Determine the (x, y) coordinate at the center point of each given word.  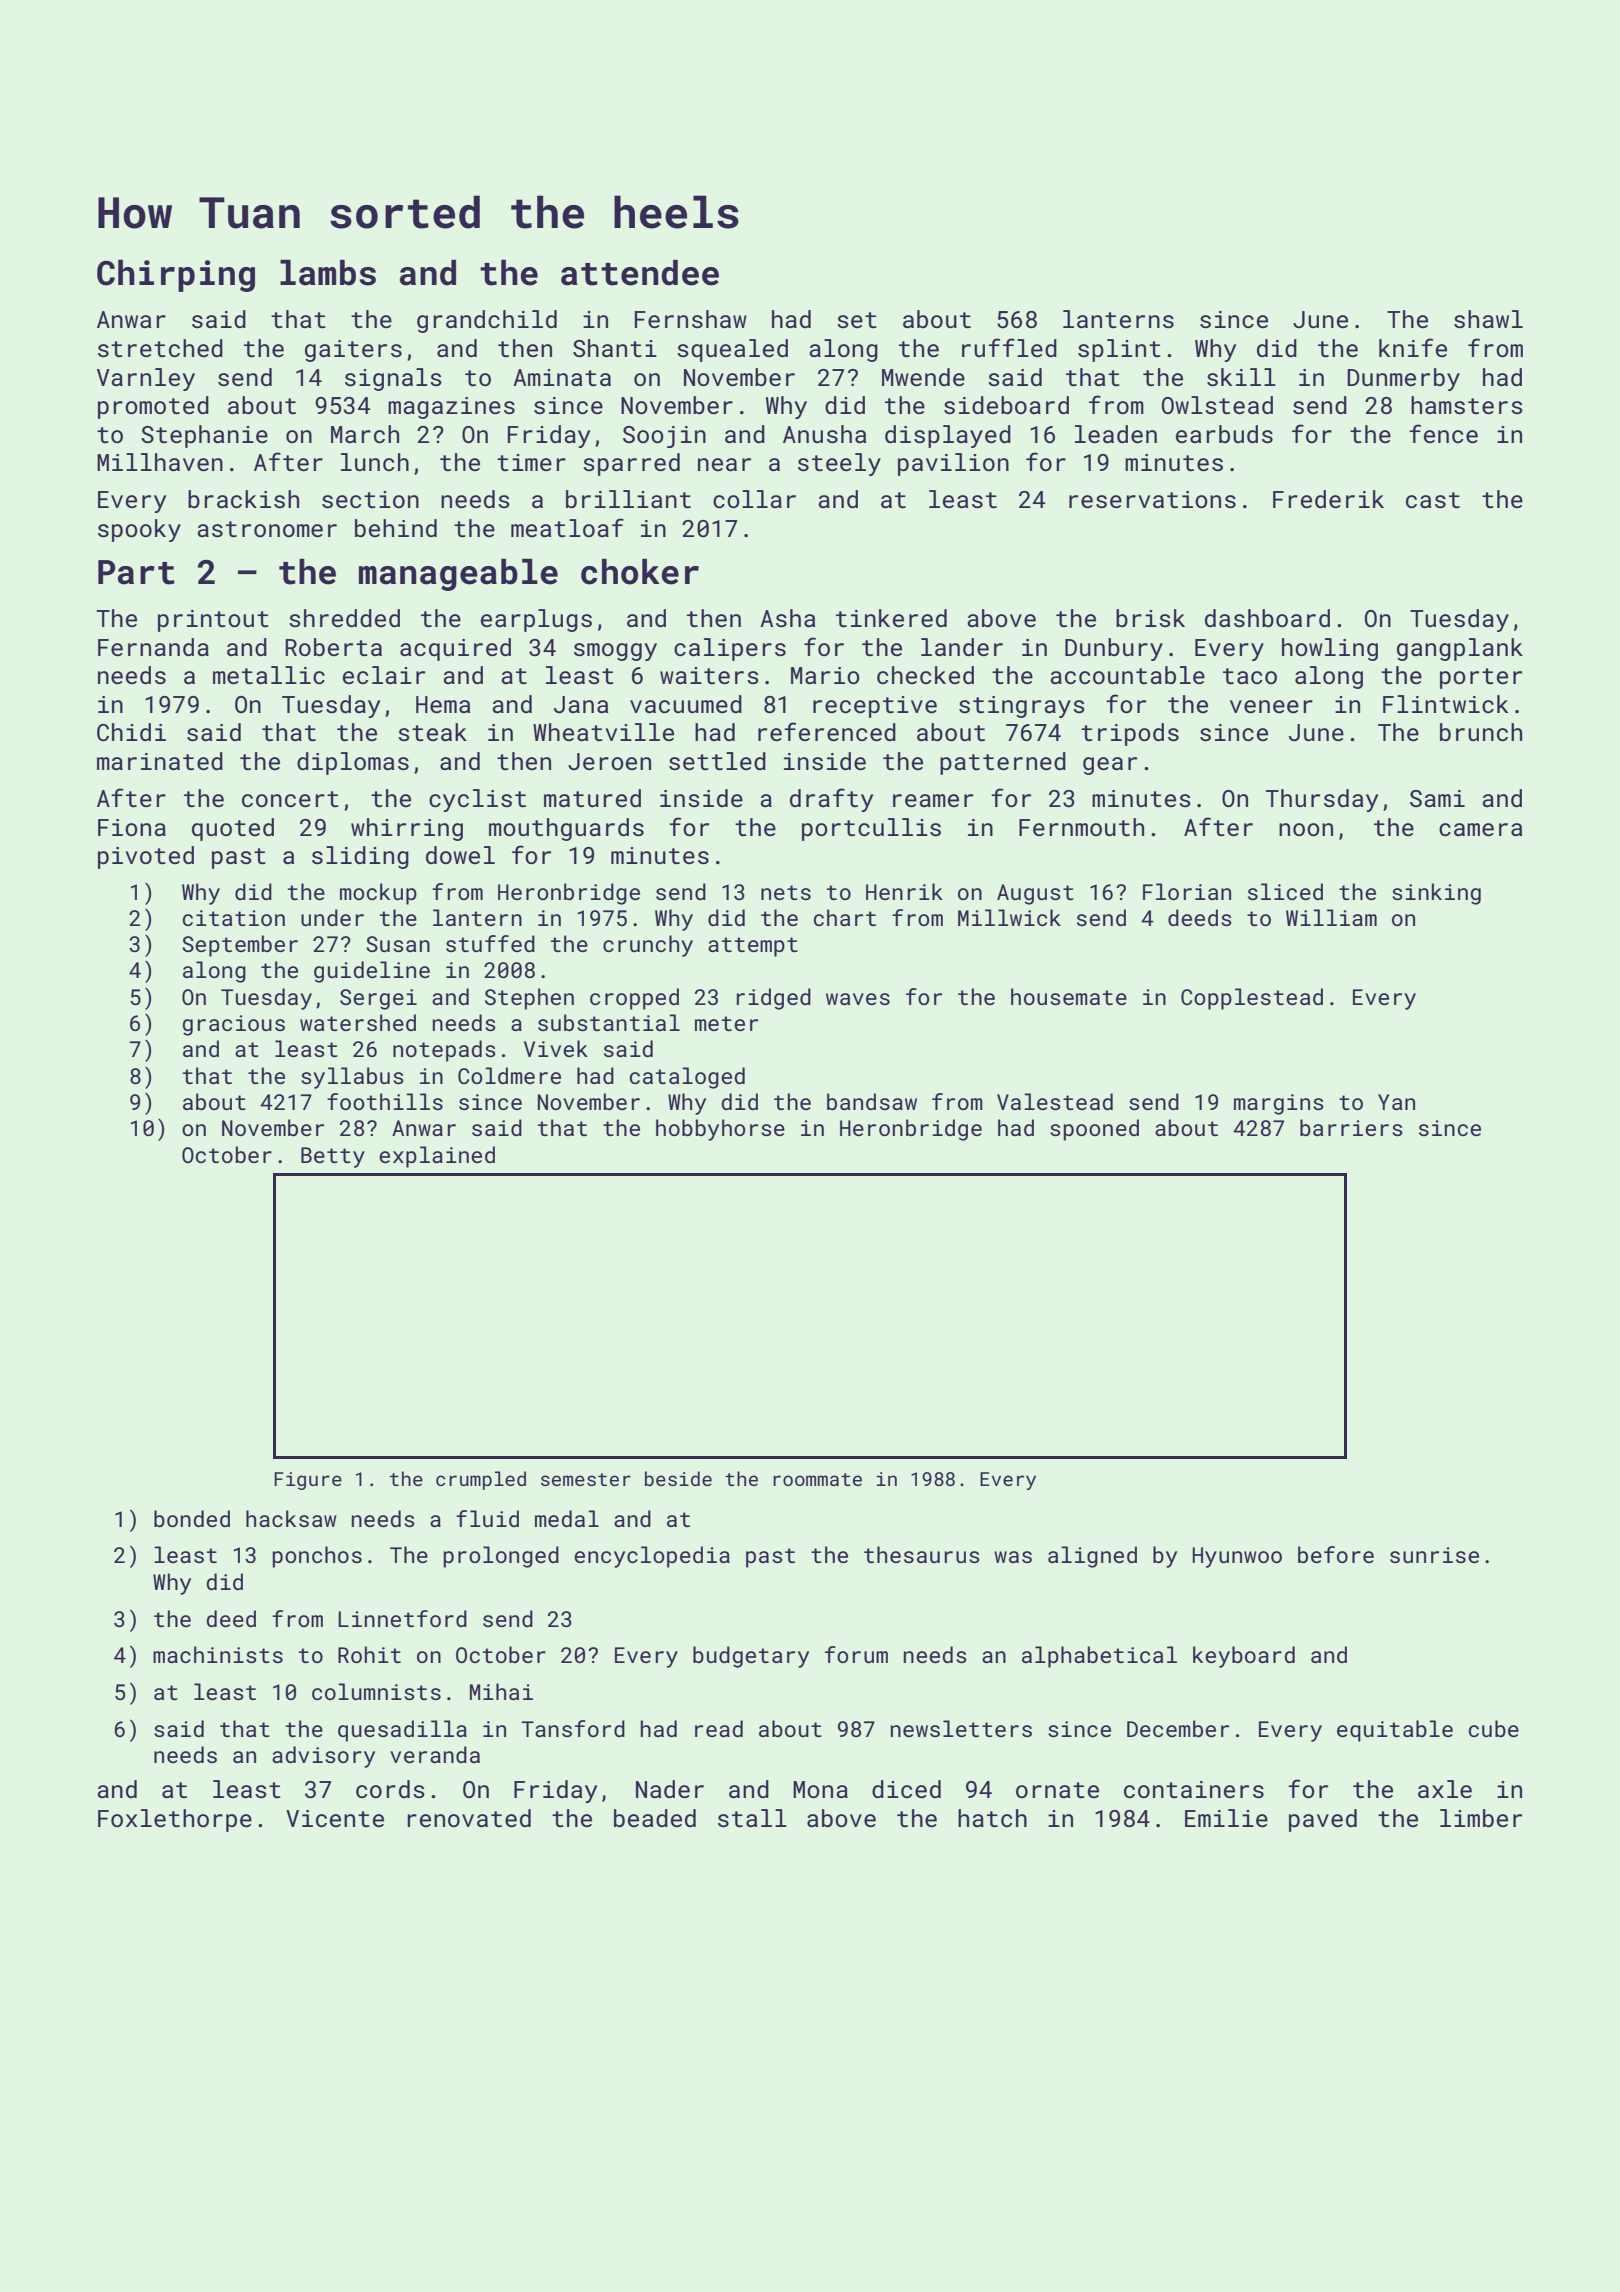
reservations (1152, 499)
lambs (328, 273)
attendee (640, 273)
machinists (218, 1654)
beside (678, 1478)
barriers (1351, 1127)
